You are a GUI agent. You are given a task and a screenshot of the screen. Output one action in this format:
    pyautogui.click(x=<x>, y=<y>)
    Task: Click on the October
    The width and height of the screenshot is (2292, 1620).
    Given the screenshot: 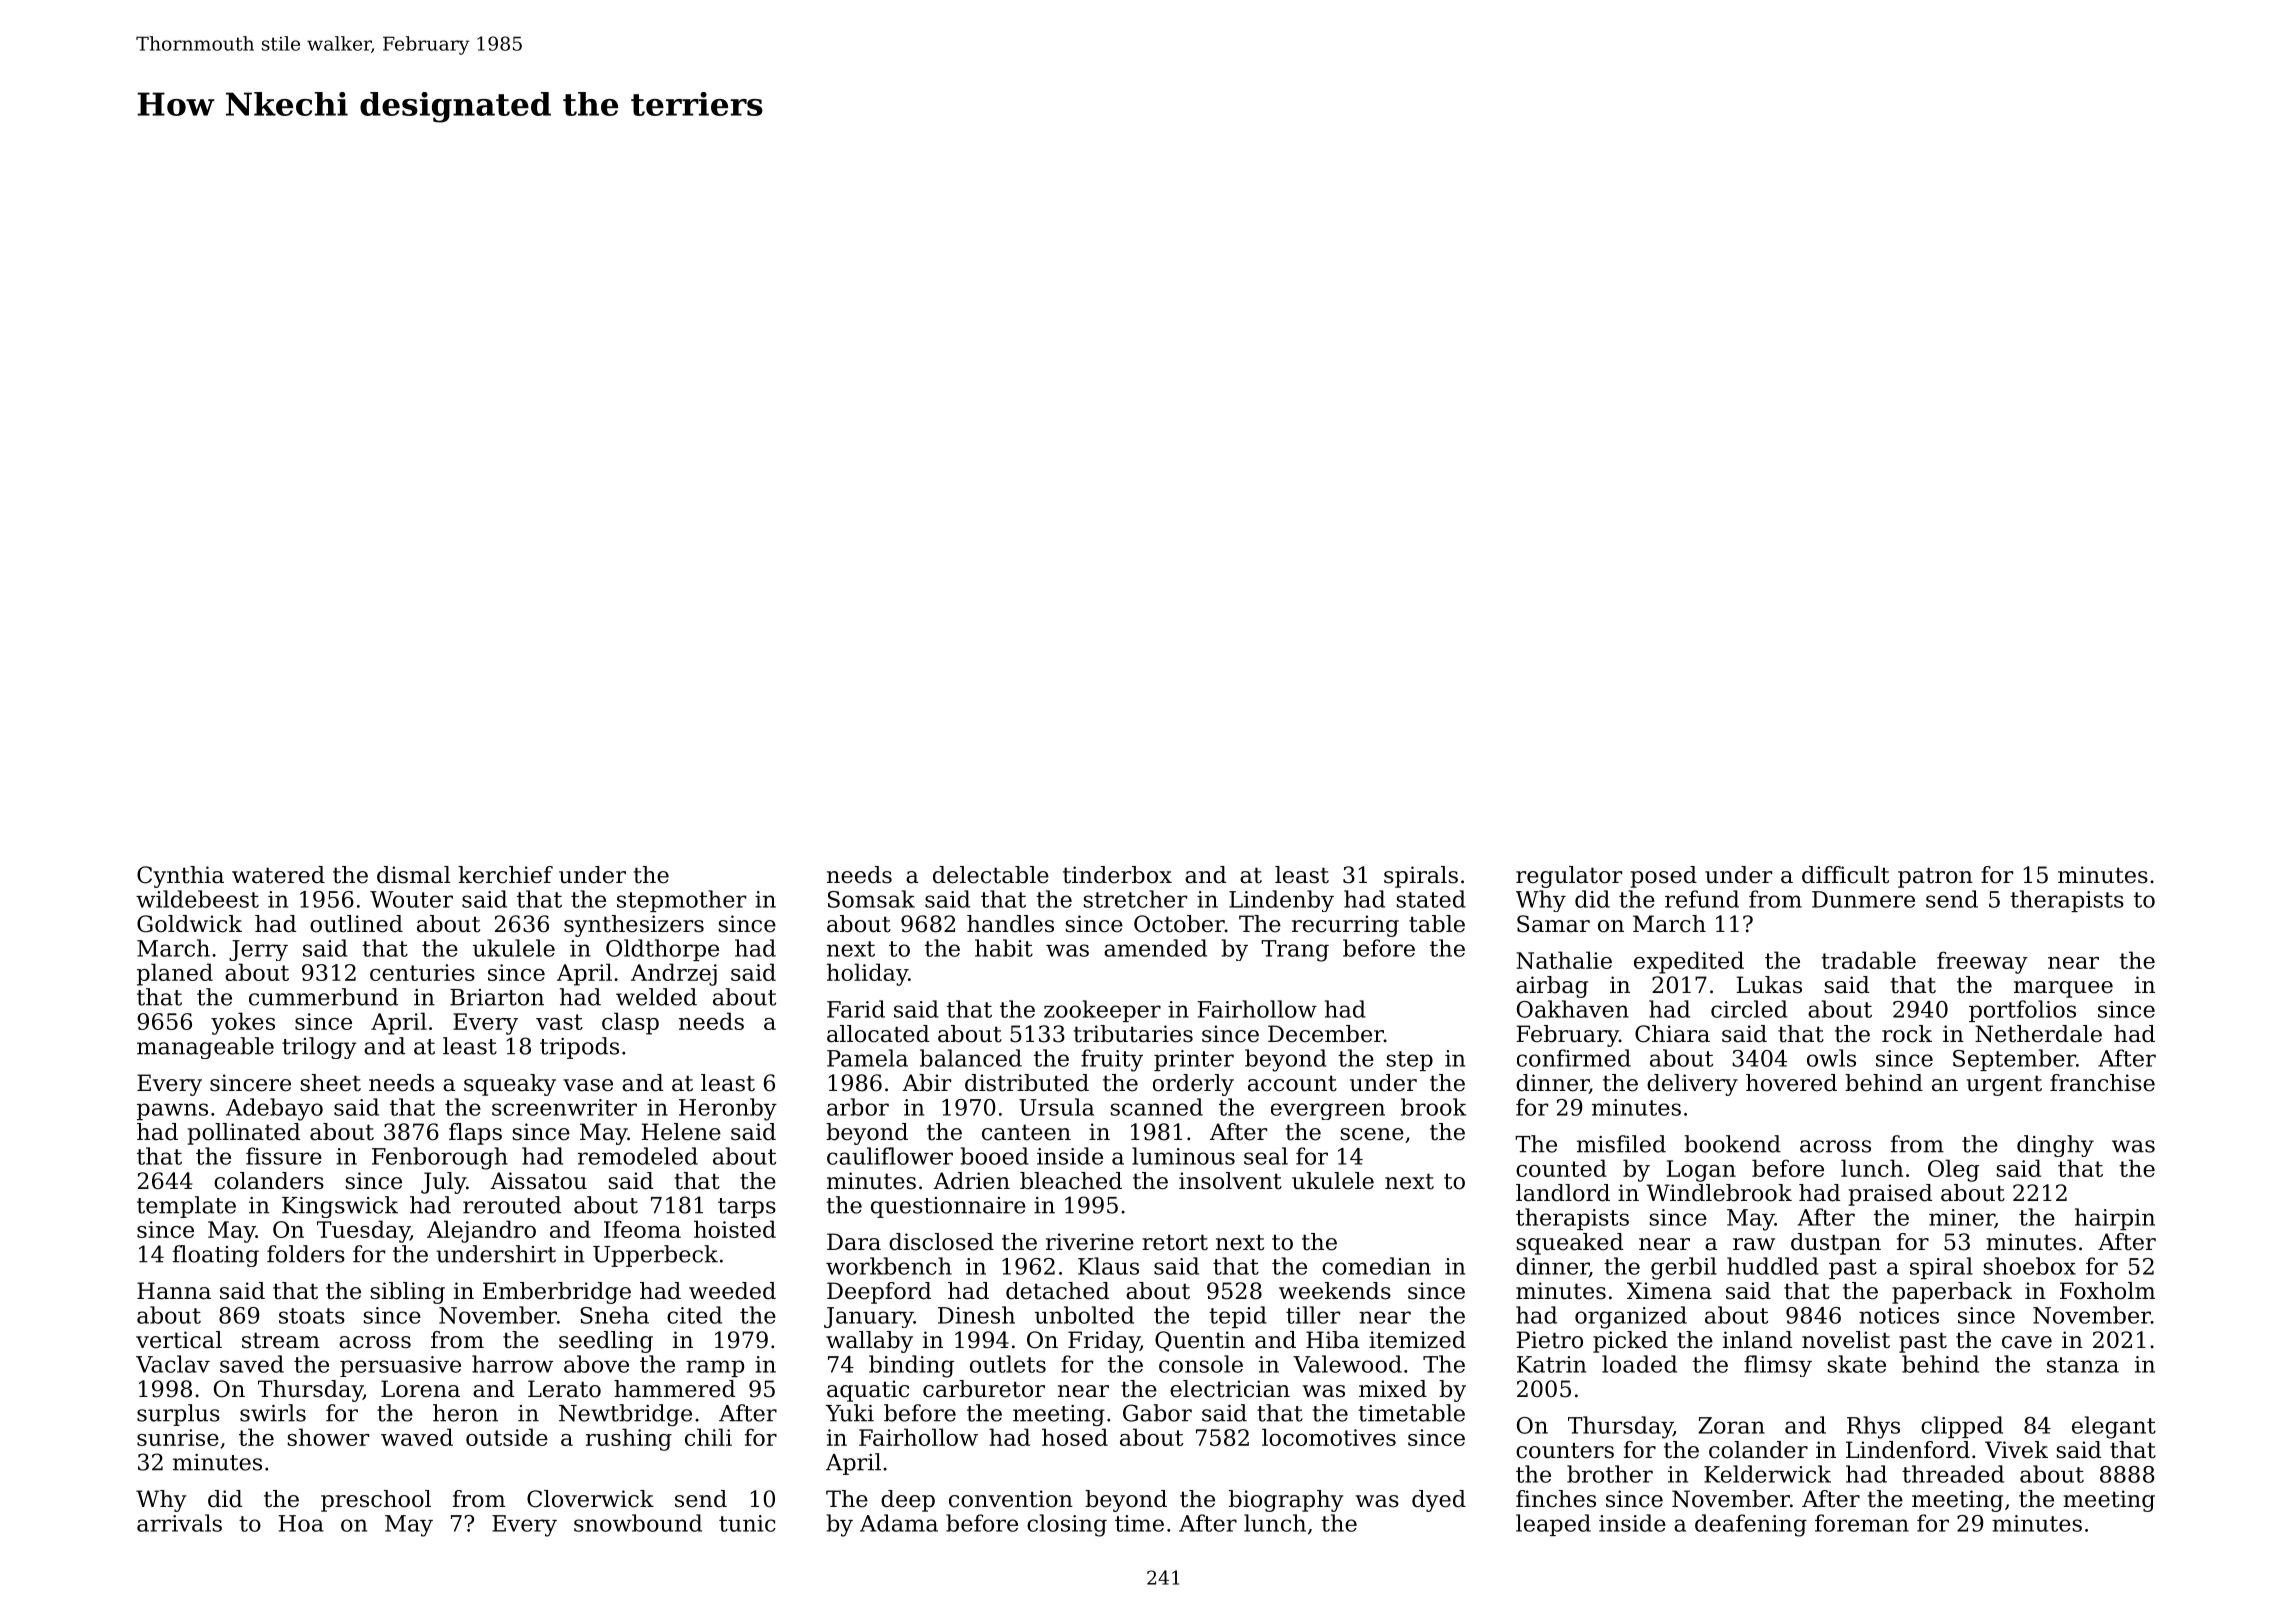 What is the action you would take?
    pyautogui.click(x=1179, y=924)
